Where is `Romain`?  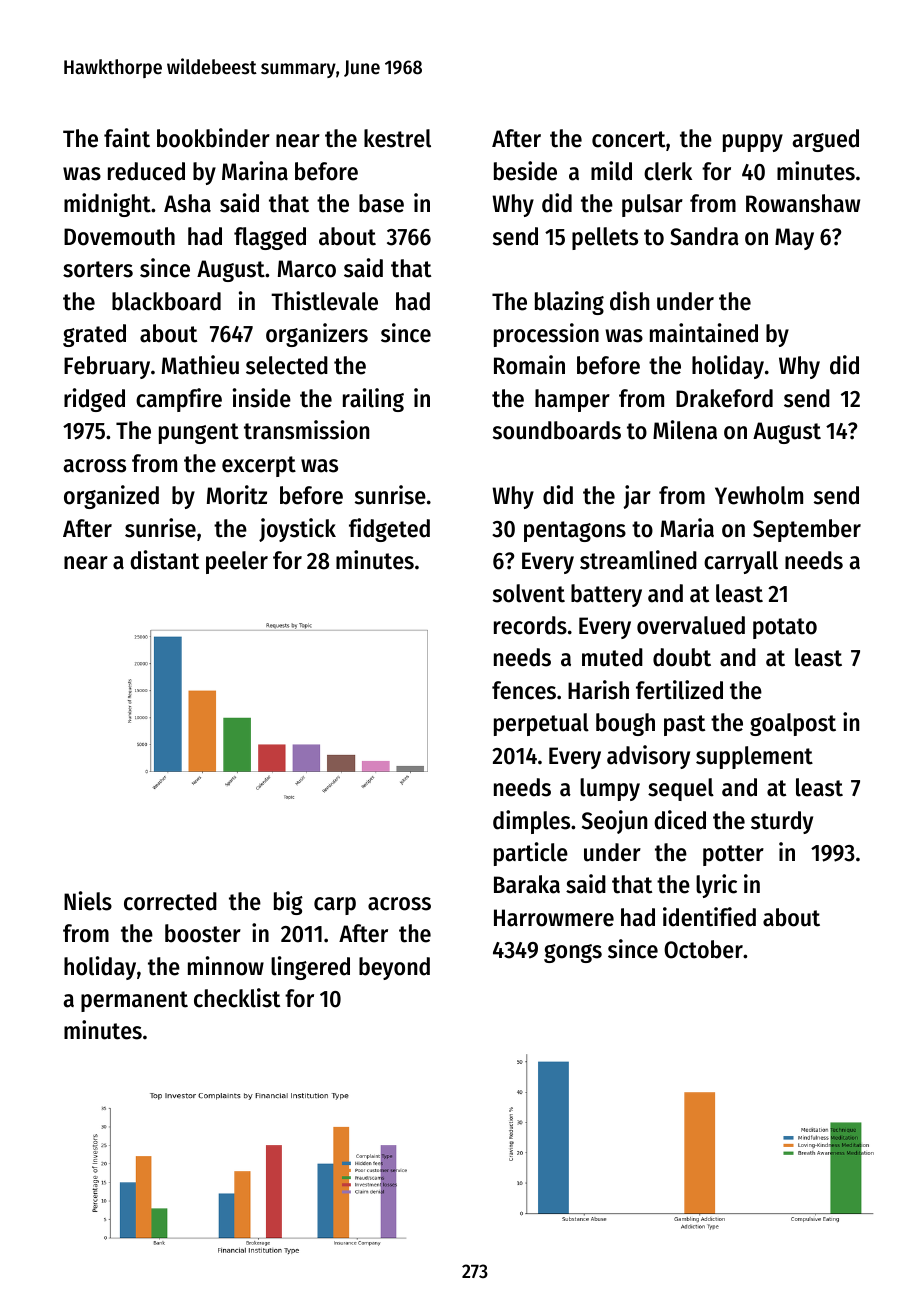 Romain is located at coordinates (529, 365).
